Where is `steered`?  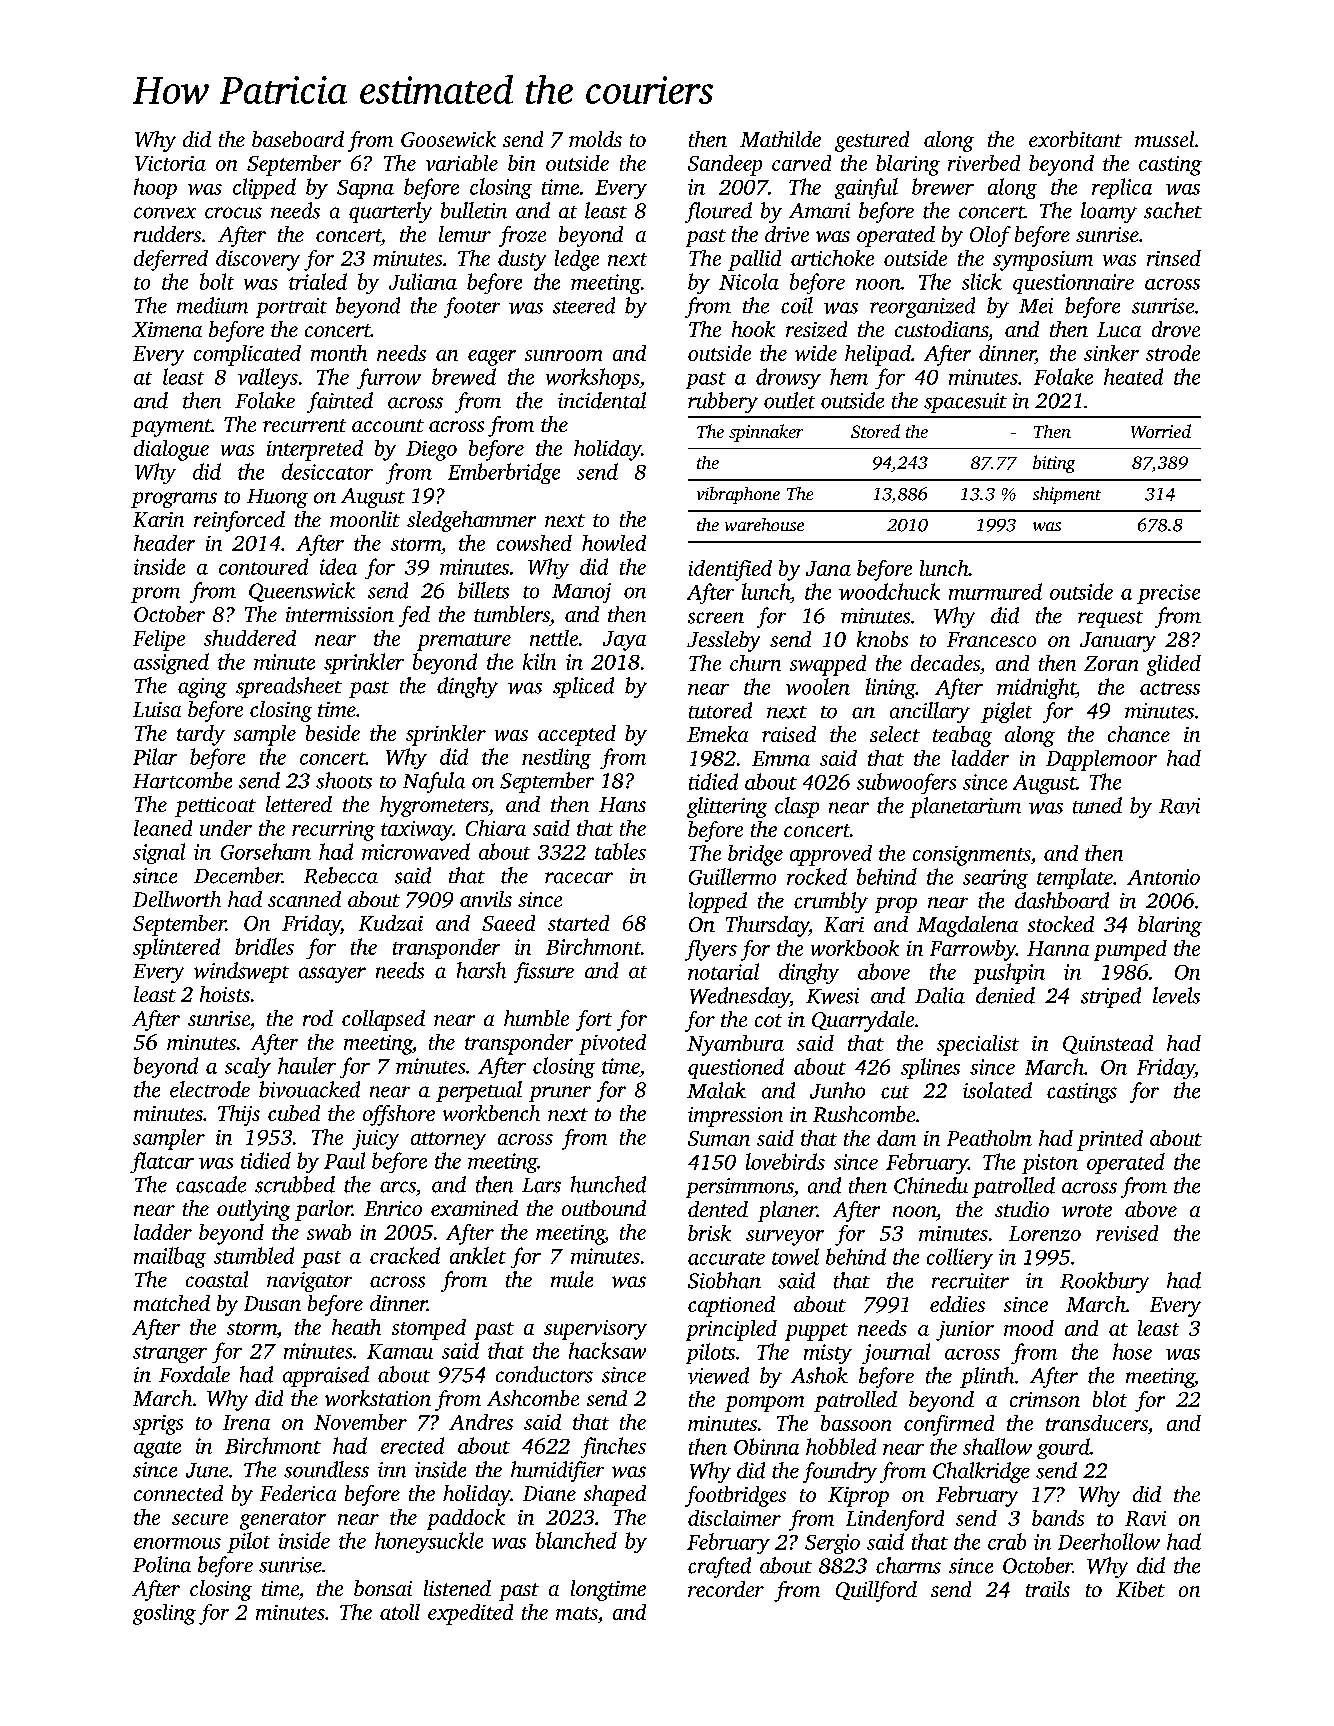
steered is located at coordinates (584, 305).
